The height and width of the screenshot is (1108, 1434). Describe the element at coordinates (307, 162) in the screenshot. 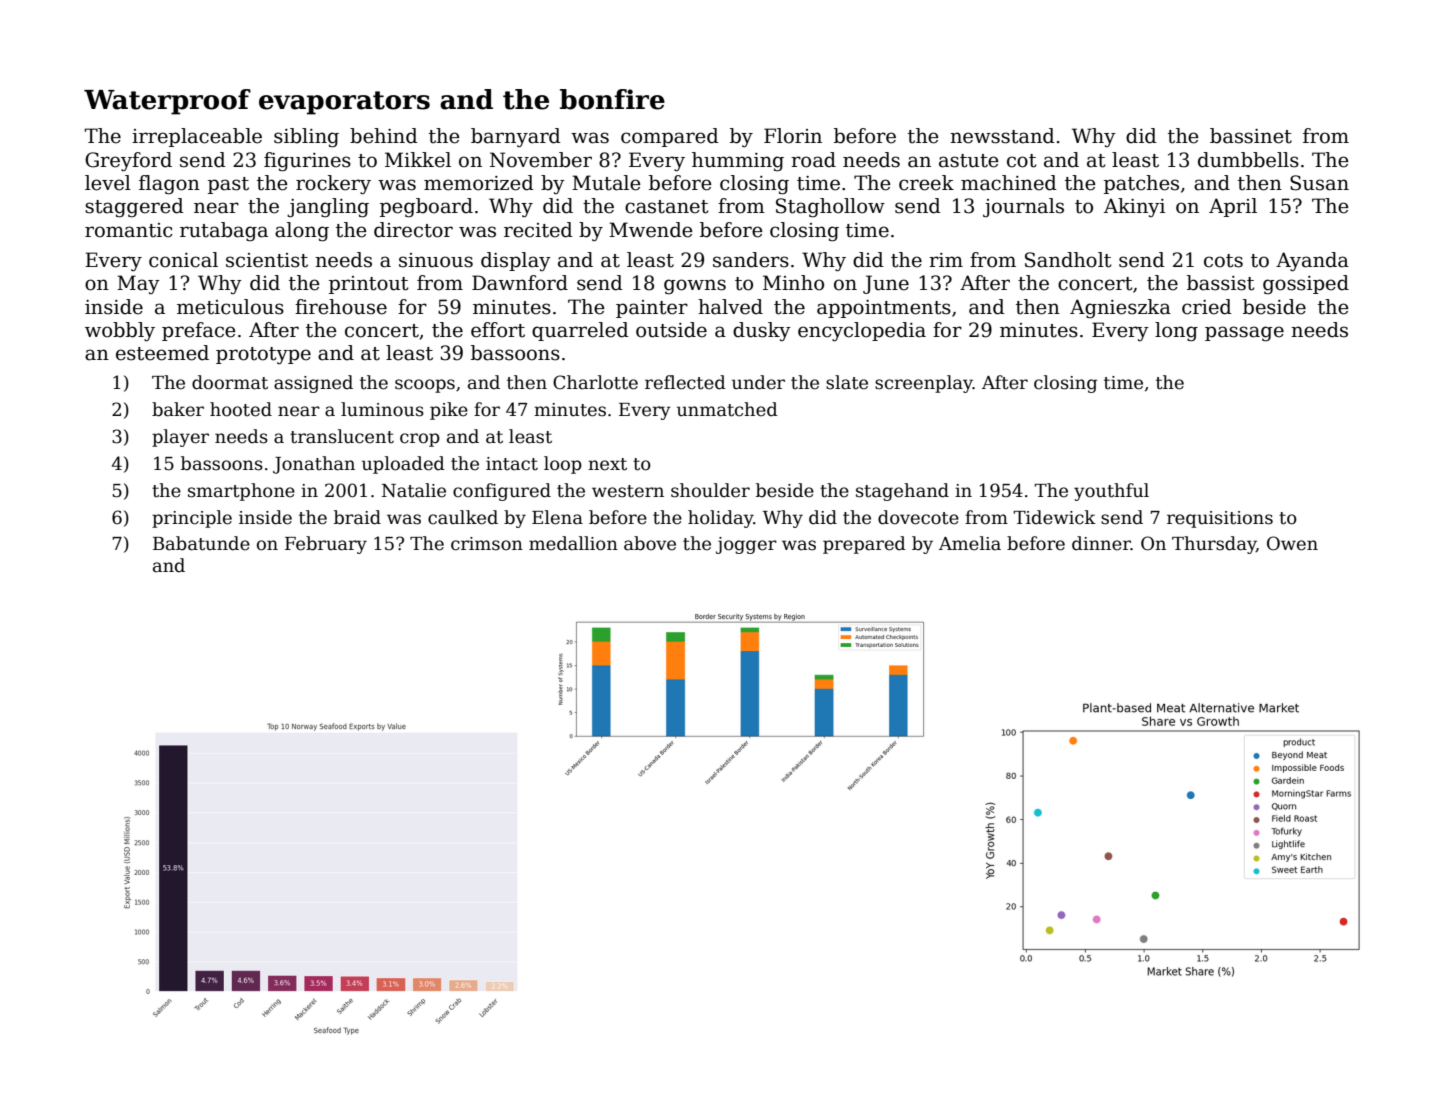

I see `figurines` at that location.
